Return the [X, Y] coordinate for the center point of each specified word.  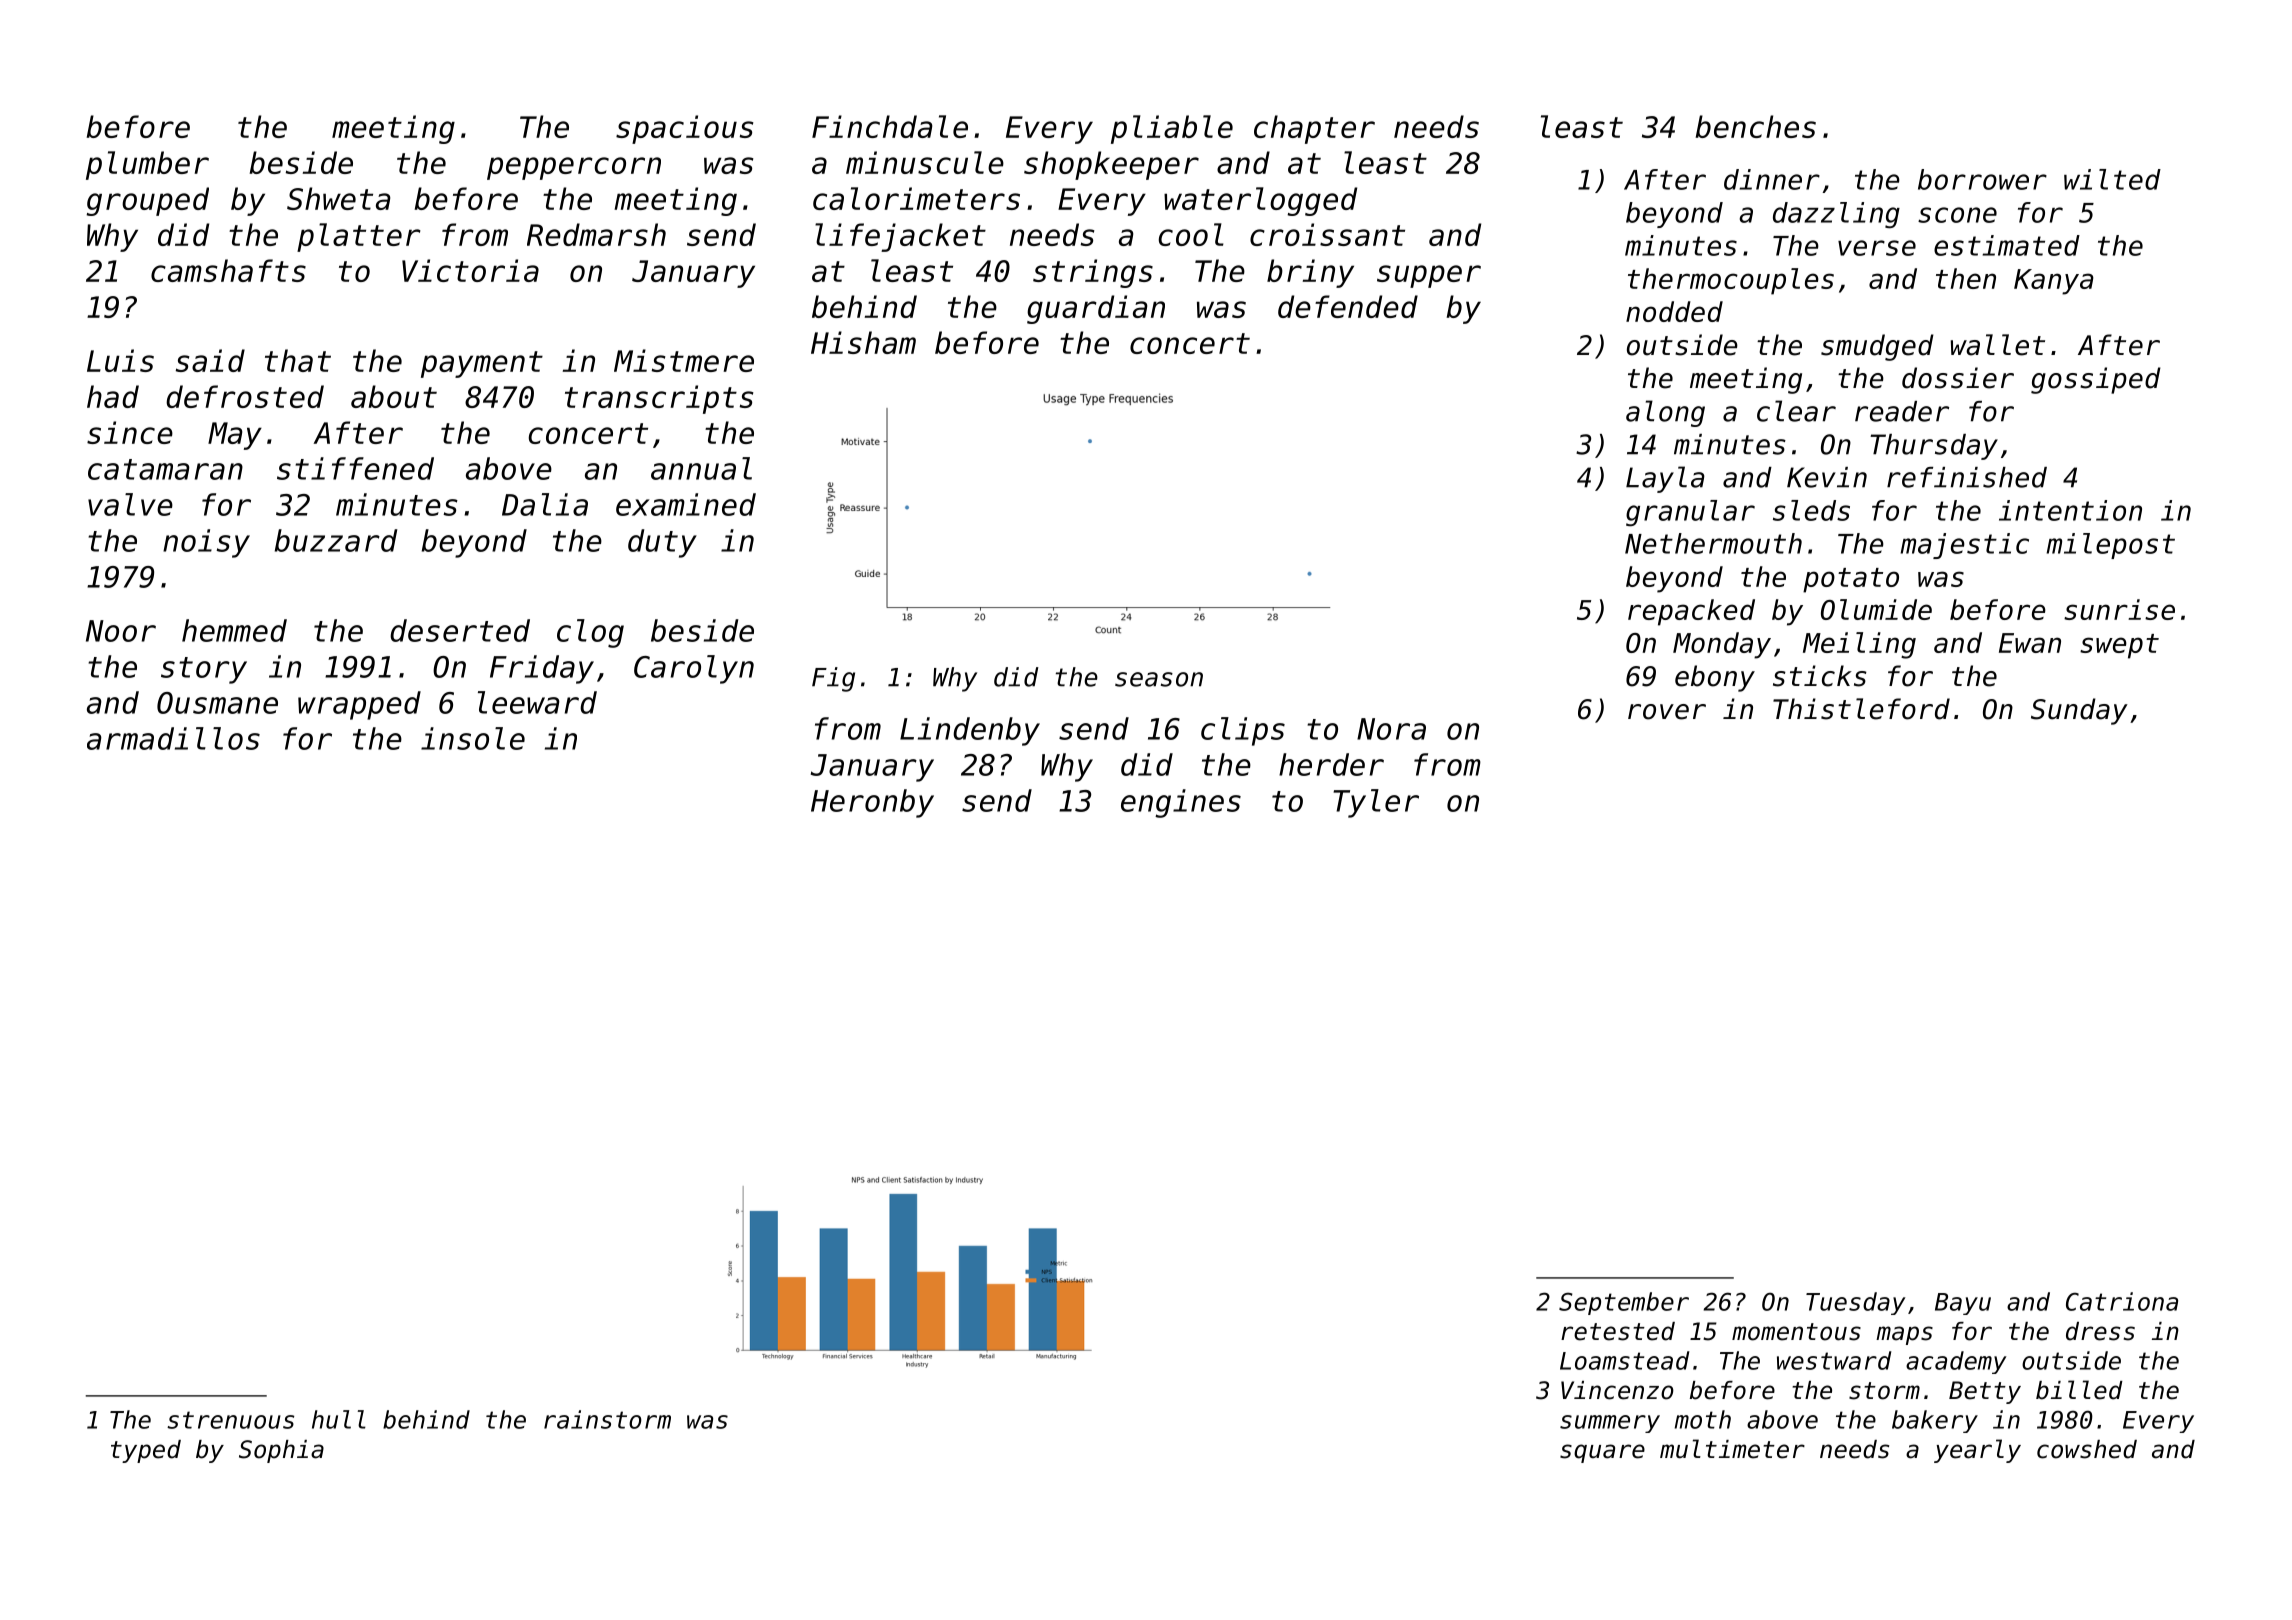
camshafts [228, 270]
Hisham [863, 342]
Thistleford [1861, 709]
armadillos [173, 738]
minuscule [925, 162]
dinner [1772, 179]
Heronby [872, 803]
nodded [1674, 311]
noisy [206, 543]
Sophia [281, 1451]
